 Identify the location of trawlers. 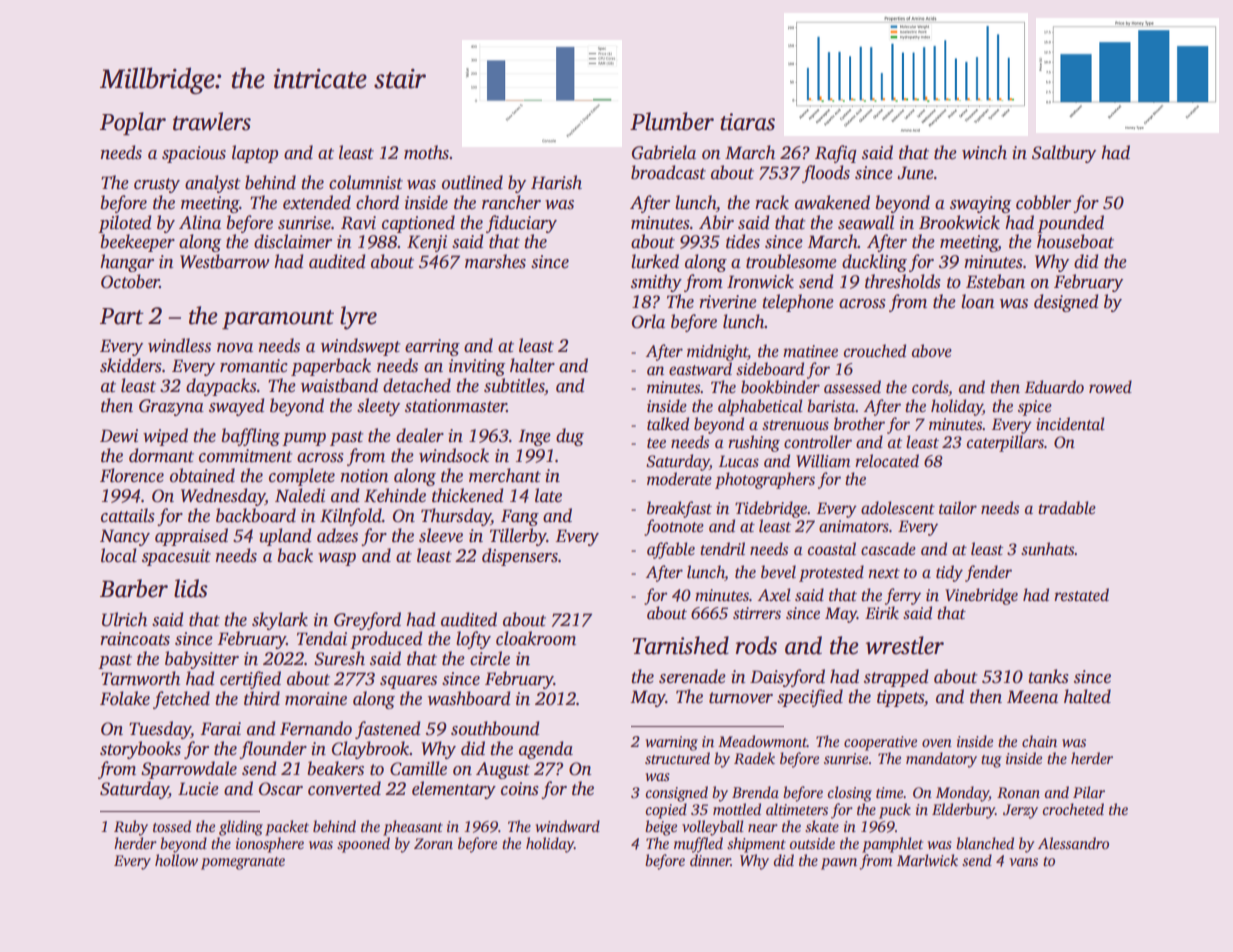
(212, 121).
